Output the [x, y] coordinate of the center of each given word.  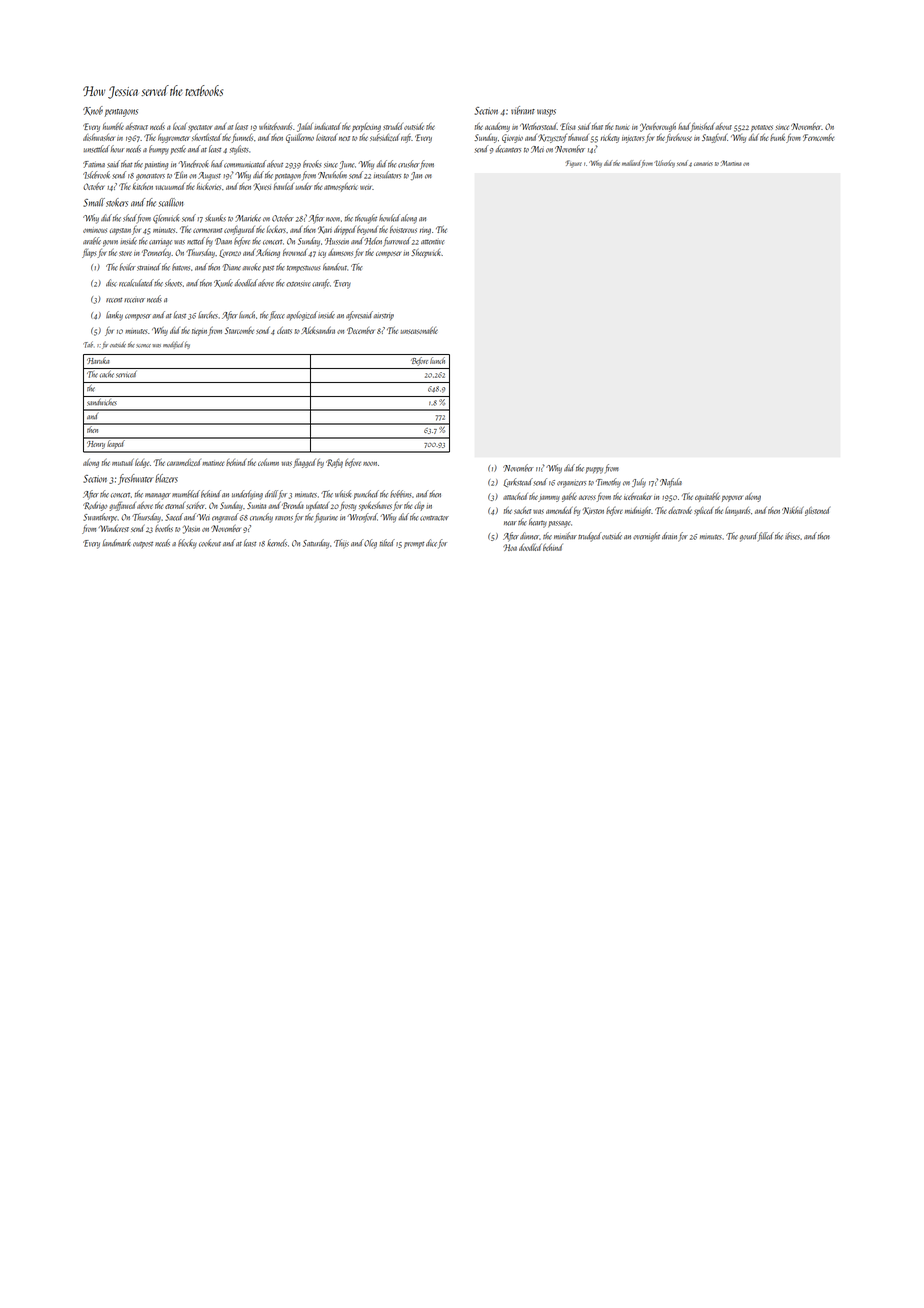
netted [196, 241]
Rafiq [334, 463]
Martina [731, 163]
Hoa [510, 547]
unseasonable [419, 330]
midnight [638, 511]
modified [173, 345]
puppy [594, 470]
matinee [213, 463]
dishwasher [99, 137]
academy [497, 127]
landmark [117, 543]
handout [335, 267]
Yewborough [658, 127]
